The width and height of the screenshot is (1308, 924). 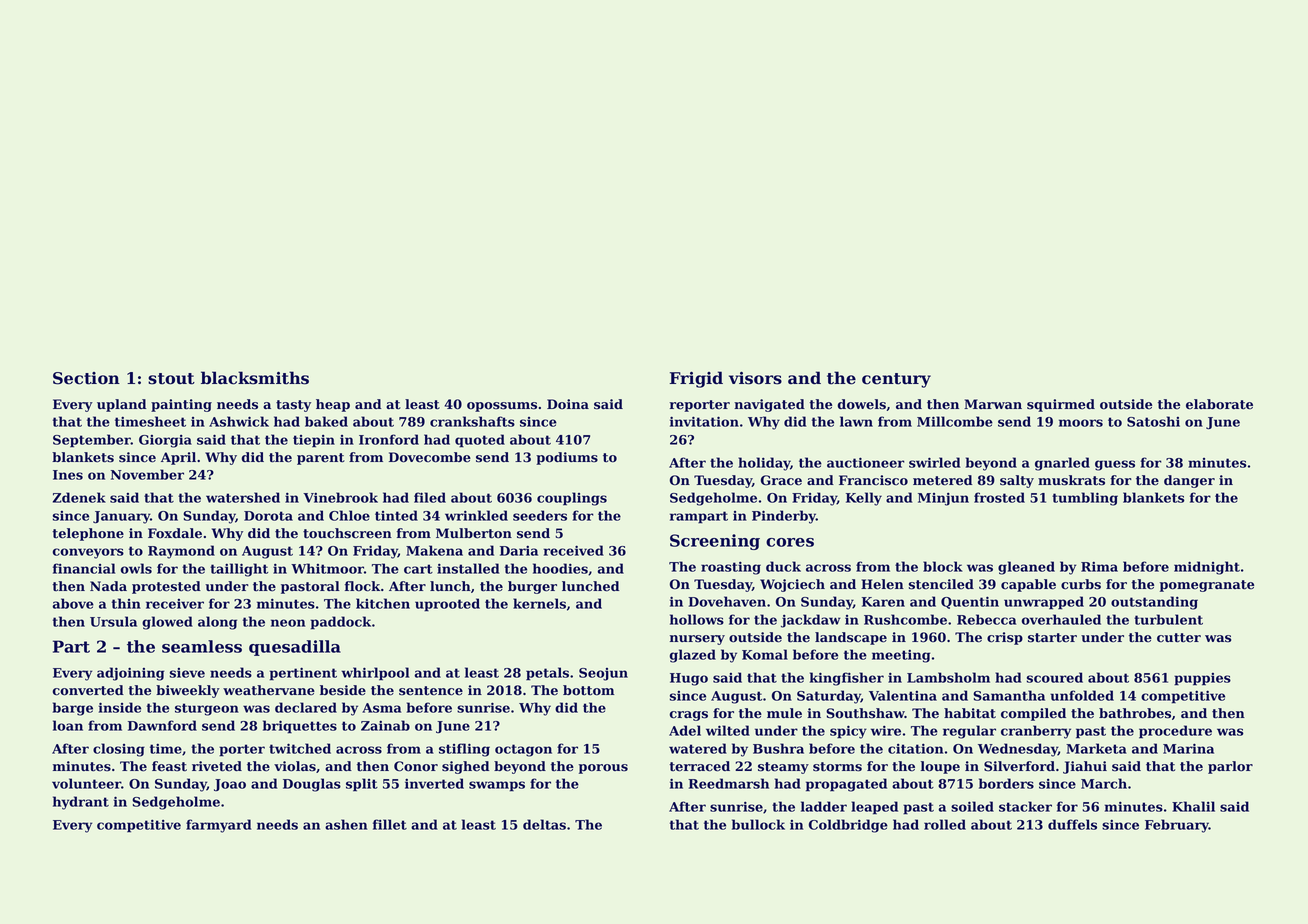 I want to click on loan, so click(x=68, y=725).
